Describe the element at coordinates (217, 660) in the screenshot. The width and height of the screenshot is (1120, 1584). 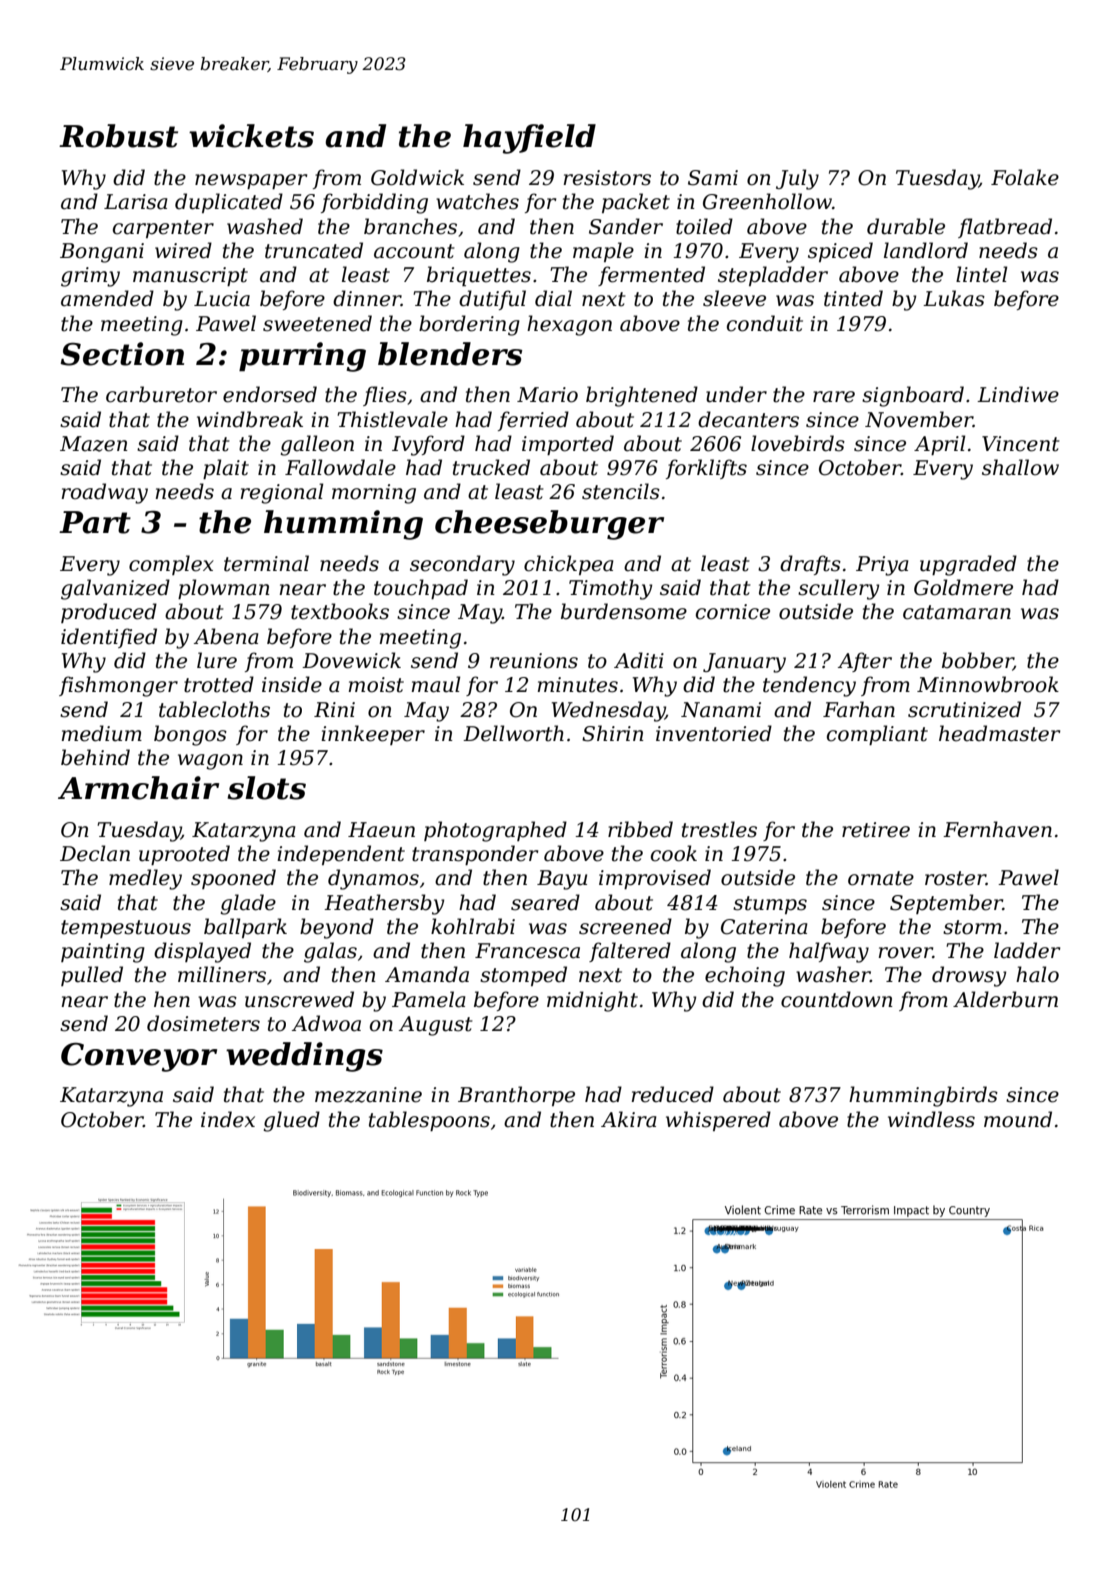
I see `lure` at that location.
